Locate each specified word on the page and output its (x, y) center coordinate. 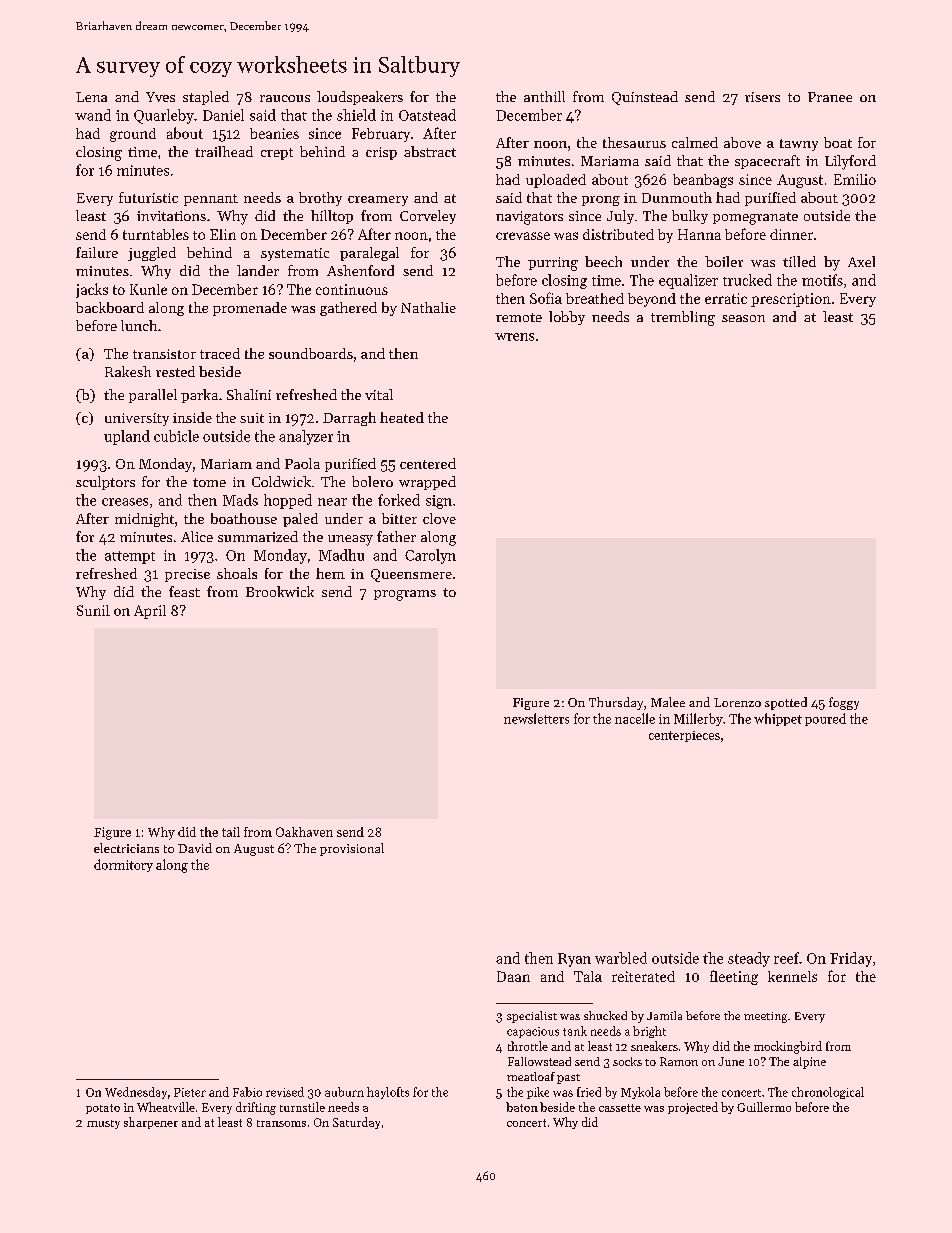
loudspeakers (360, 98)
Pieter (190, 1092)
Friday (851, 959)
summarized (258, 536)
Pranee (830, 97)
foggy (844, 703)
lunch (139, 325)
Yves (160, 97)
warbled (621, 958)
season (743, 318)
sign (439, 502)
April (150, 612)
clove (439, 518)
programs (405, 595)
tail (231, 832)
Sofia (546, 298)
